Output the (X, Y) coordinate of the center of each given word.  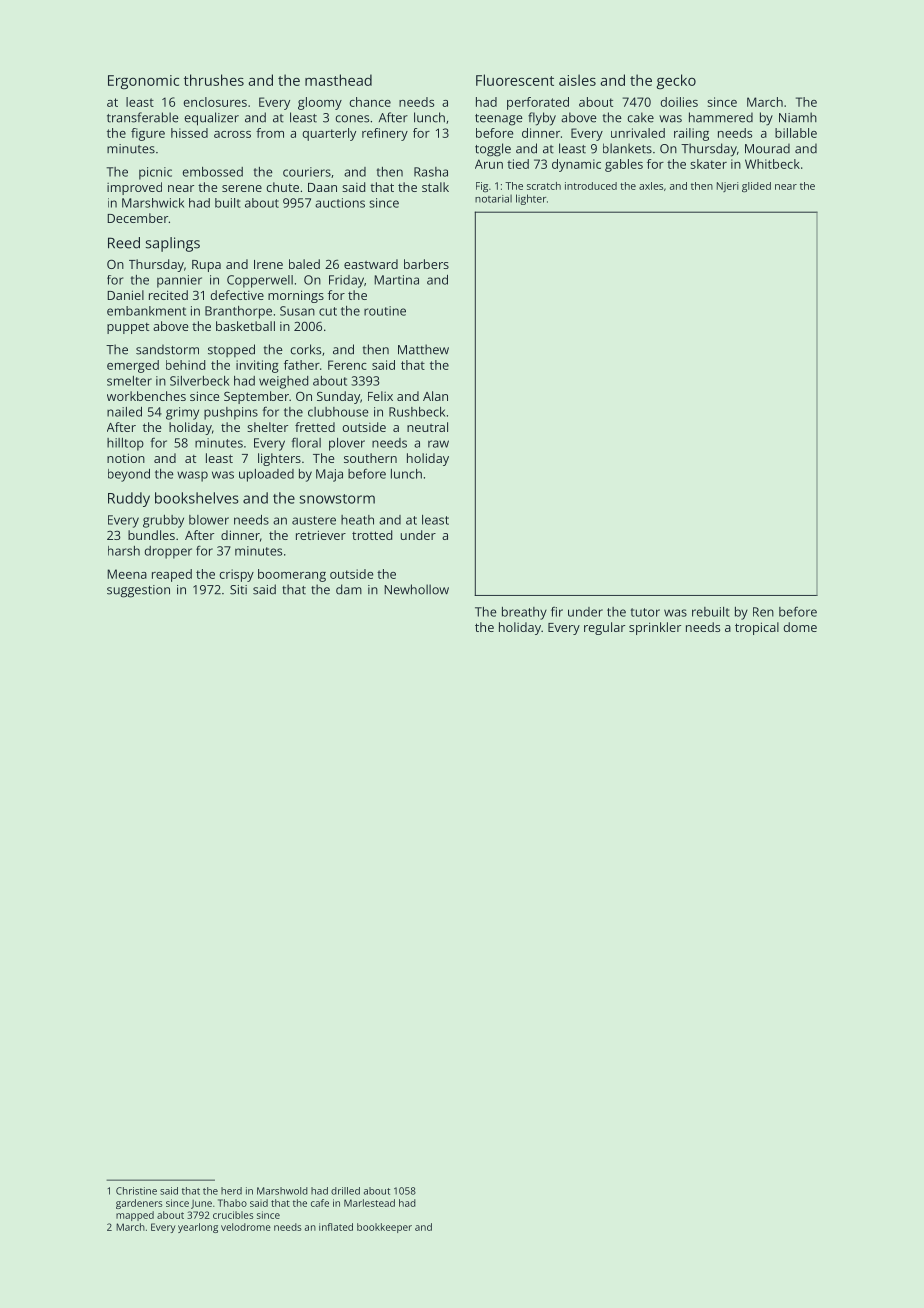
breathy (524, 613)
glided (756, 187)
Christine (136, 1191)
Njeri (728, 187)
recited (168, 295)
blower (209, 520)
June (201, 1204)
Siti (238, 590)
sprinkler (655, 628)
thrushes (214, 80)
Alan (435, 396)
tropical (757, 628)
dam (349, 589)
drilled (345, 1191)
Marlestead (369, 1203)
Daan (322, 187)
